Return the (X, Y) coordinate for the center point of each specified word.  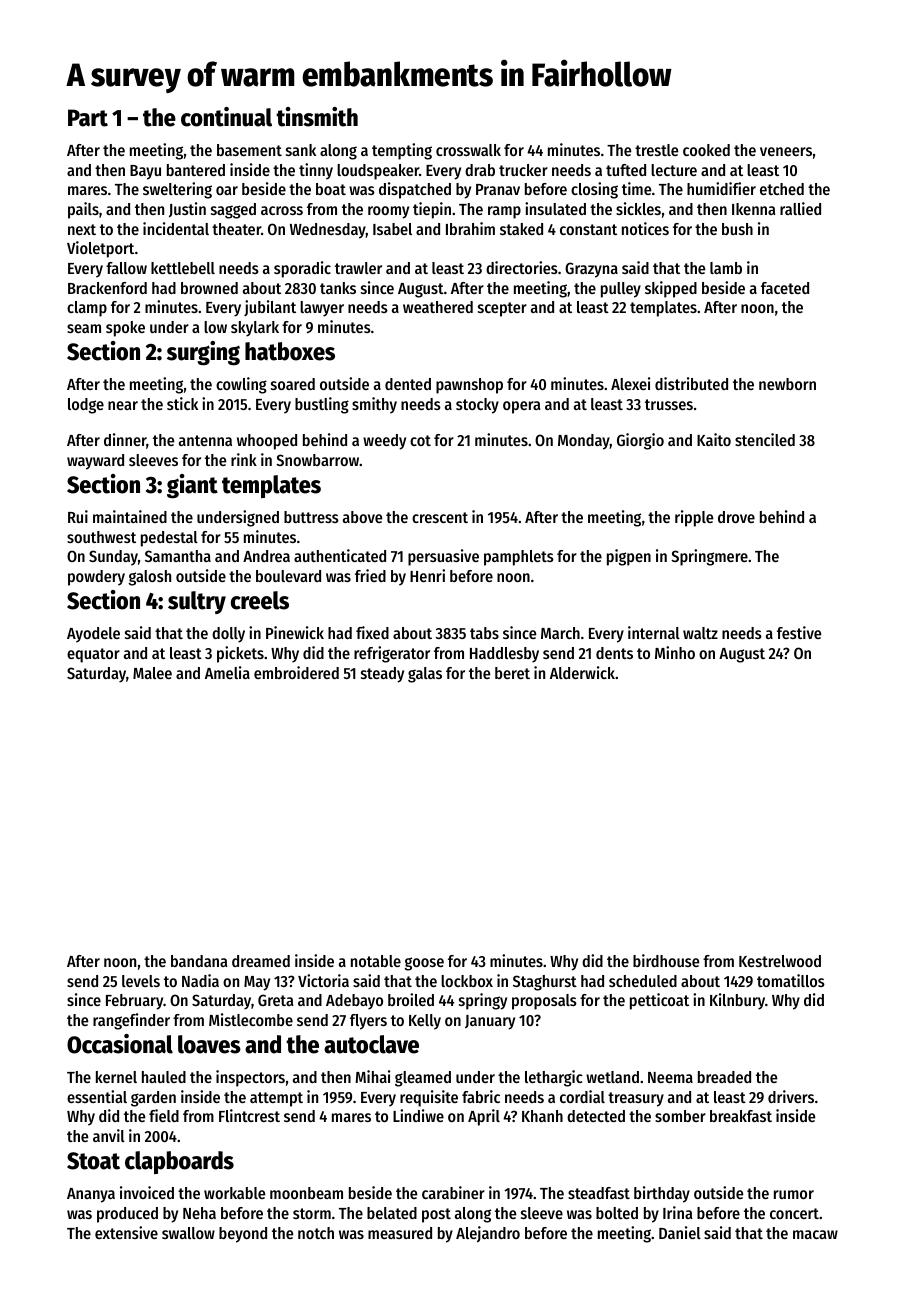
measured (400, 1233)
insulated (555, 208)
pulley (621, 290)
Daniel (680, 1232)
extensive (126, 1232)
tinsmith (317, 117)
